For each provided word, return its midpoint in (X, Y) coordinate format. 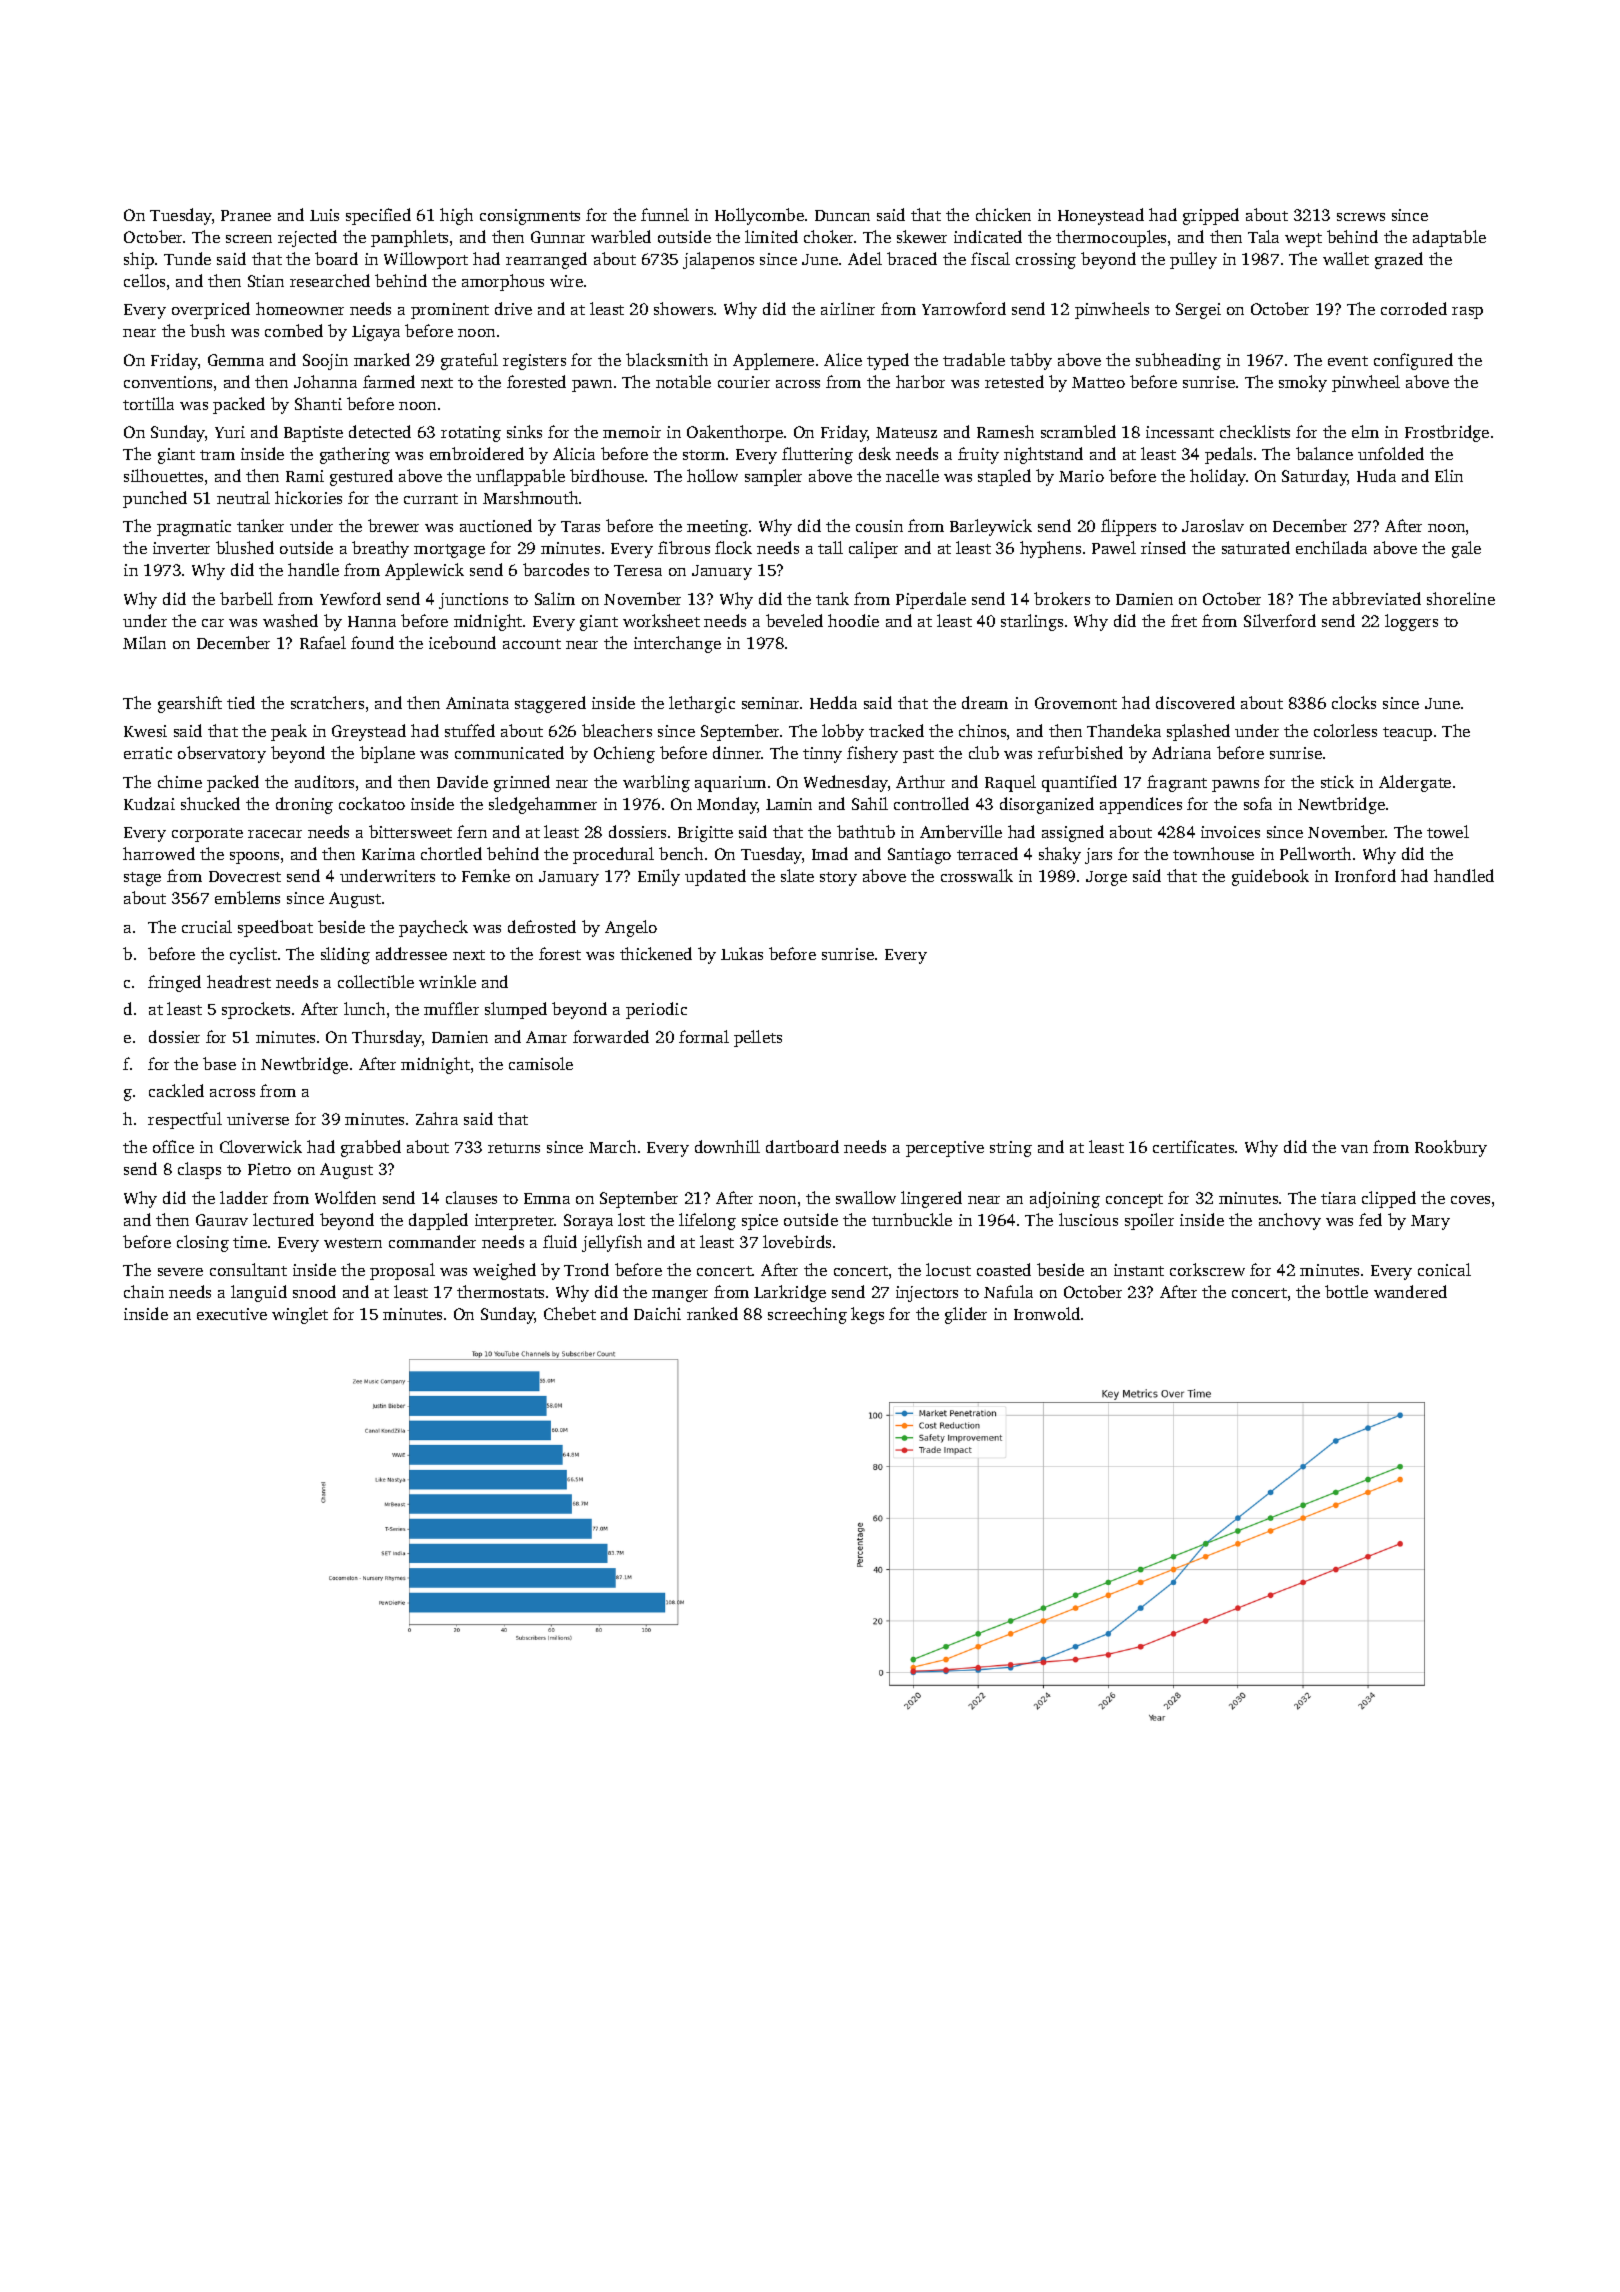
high (456, 216)
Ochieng (624, 754)
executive (232, 1314)
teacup (1407, 734)
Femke (486, 875)
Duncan (842, 215)
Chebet (570, 1313)
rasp (1467, 313)
